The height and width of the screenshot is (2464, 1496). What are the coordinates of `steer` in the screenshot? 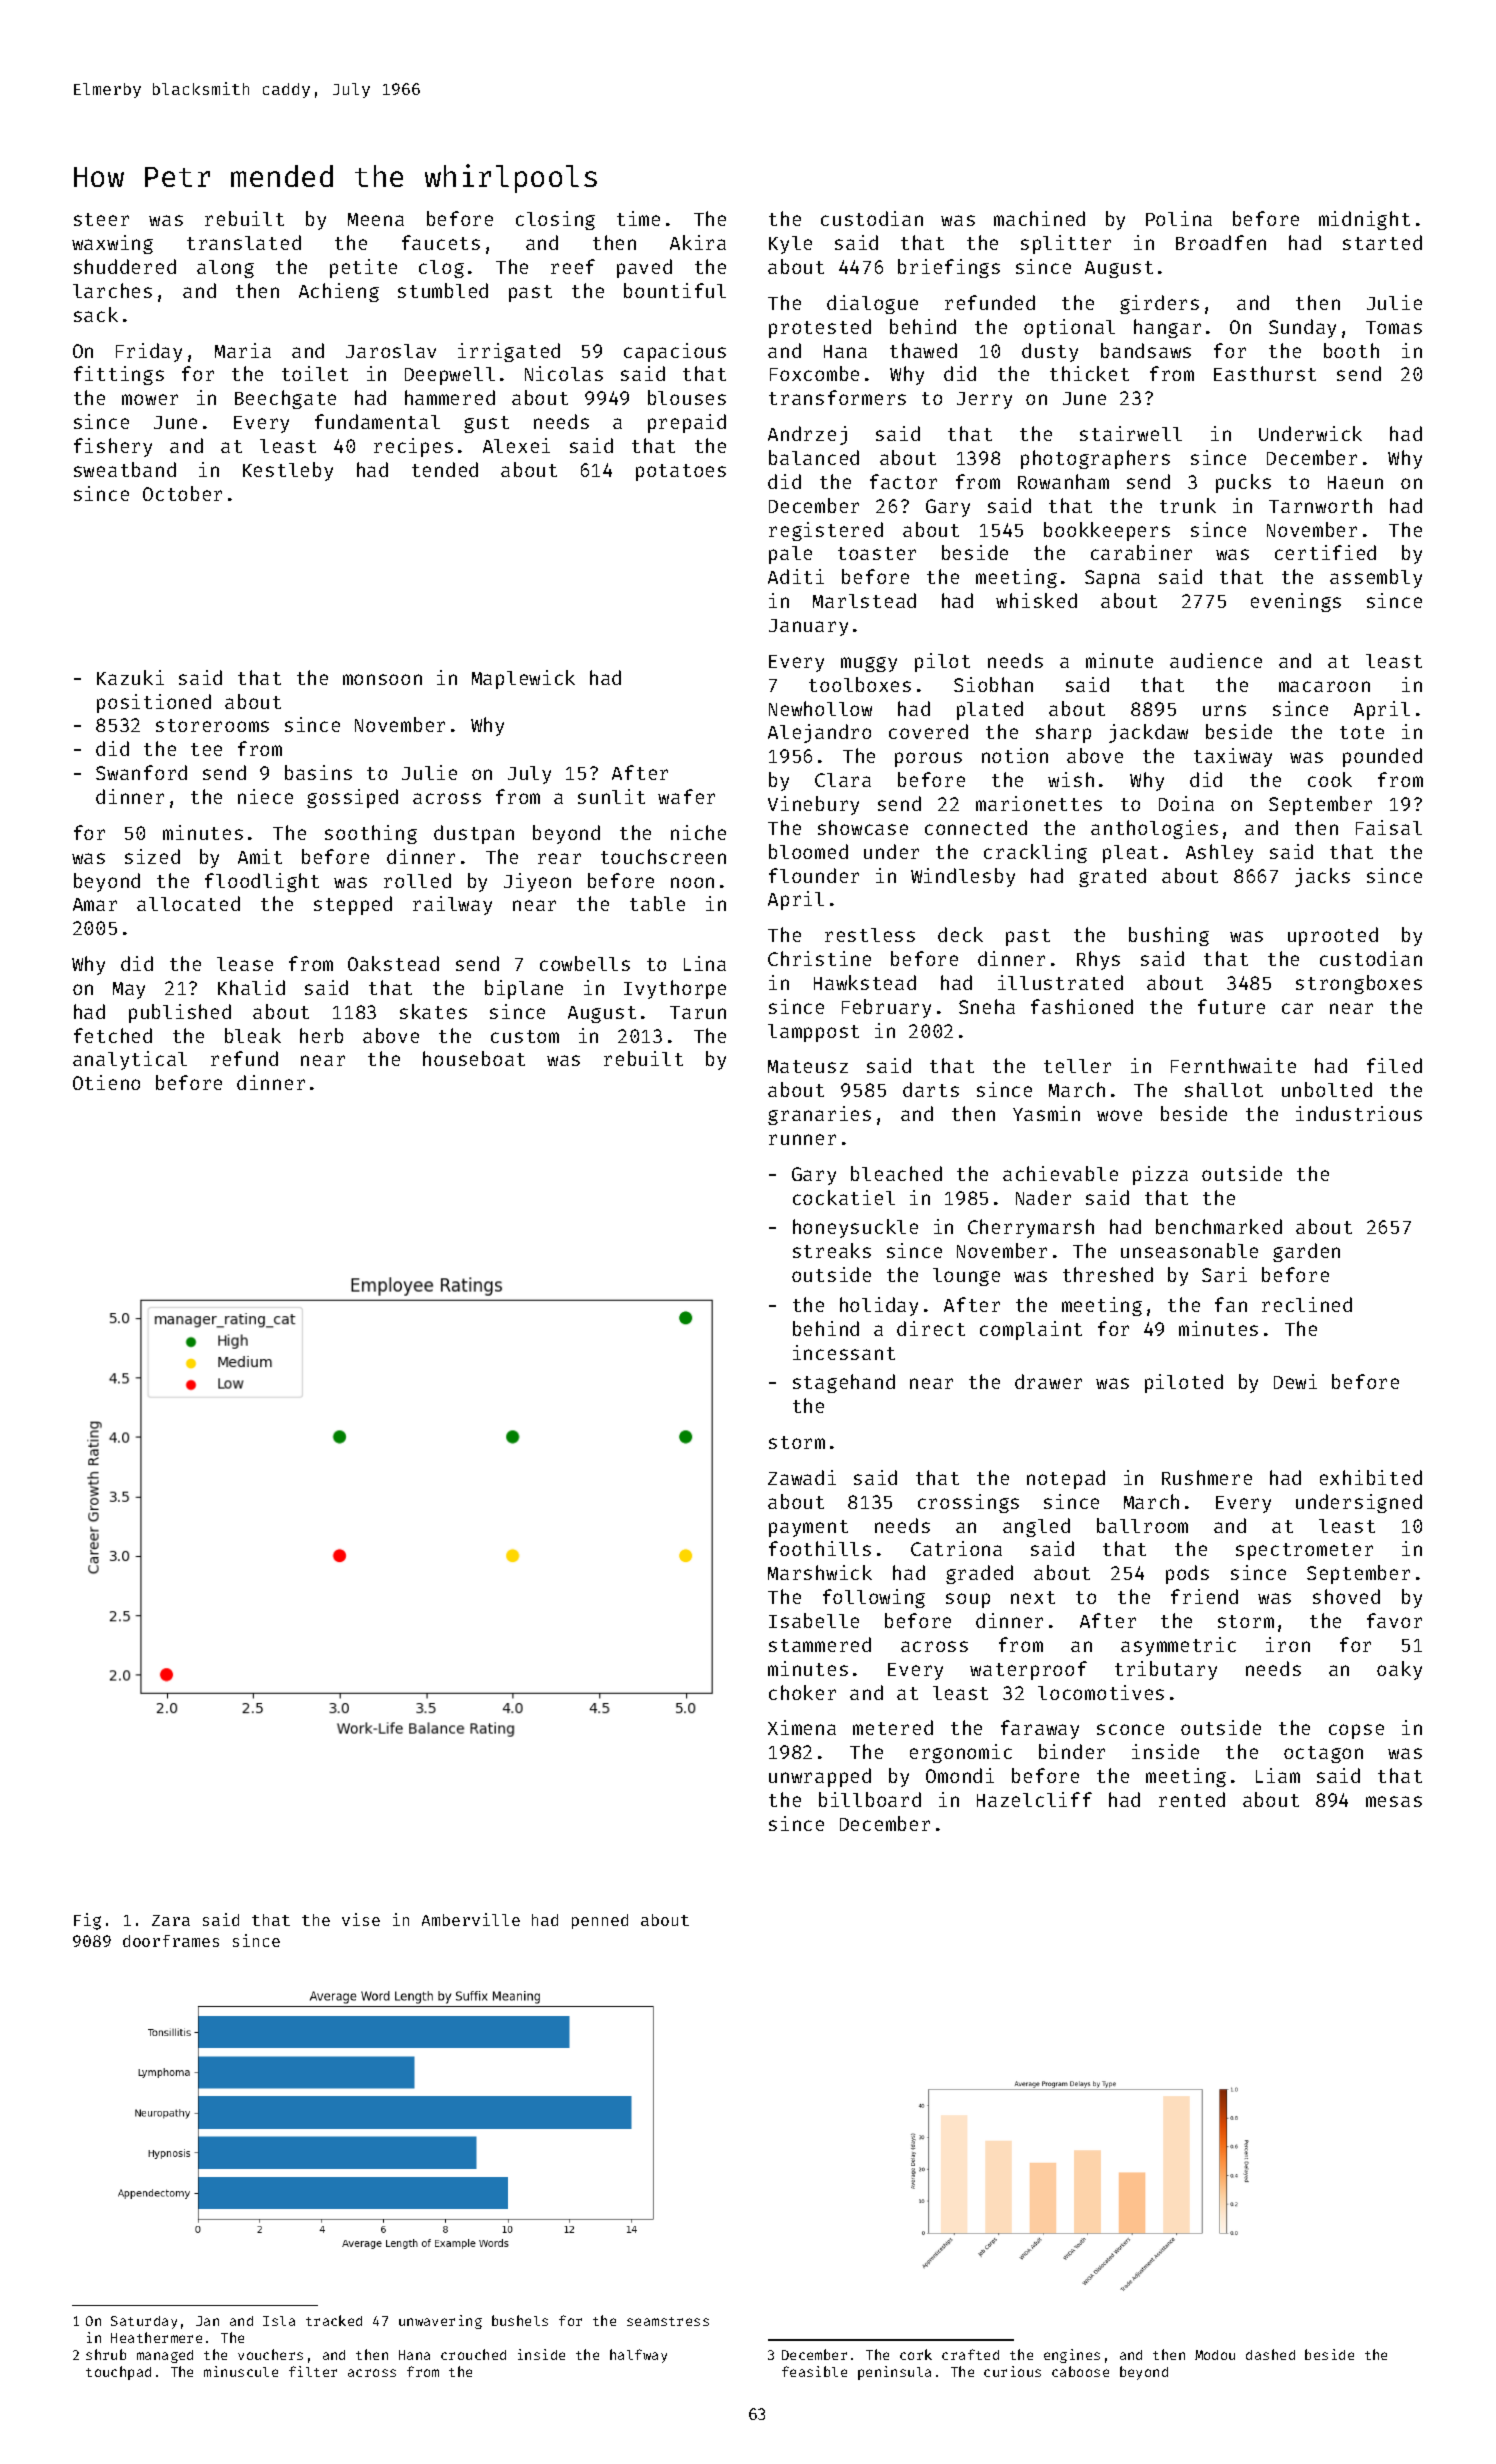 It's located at (101, 219).
